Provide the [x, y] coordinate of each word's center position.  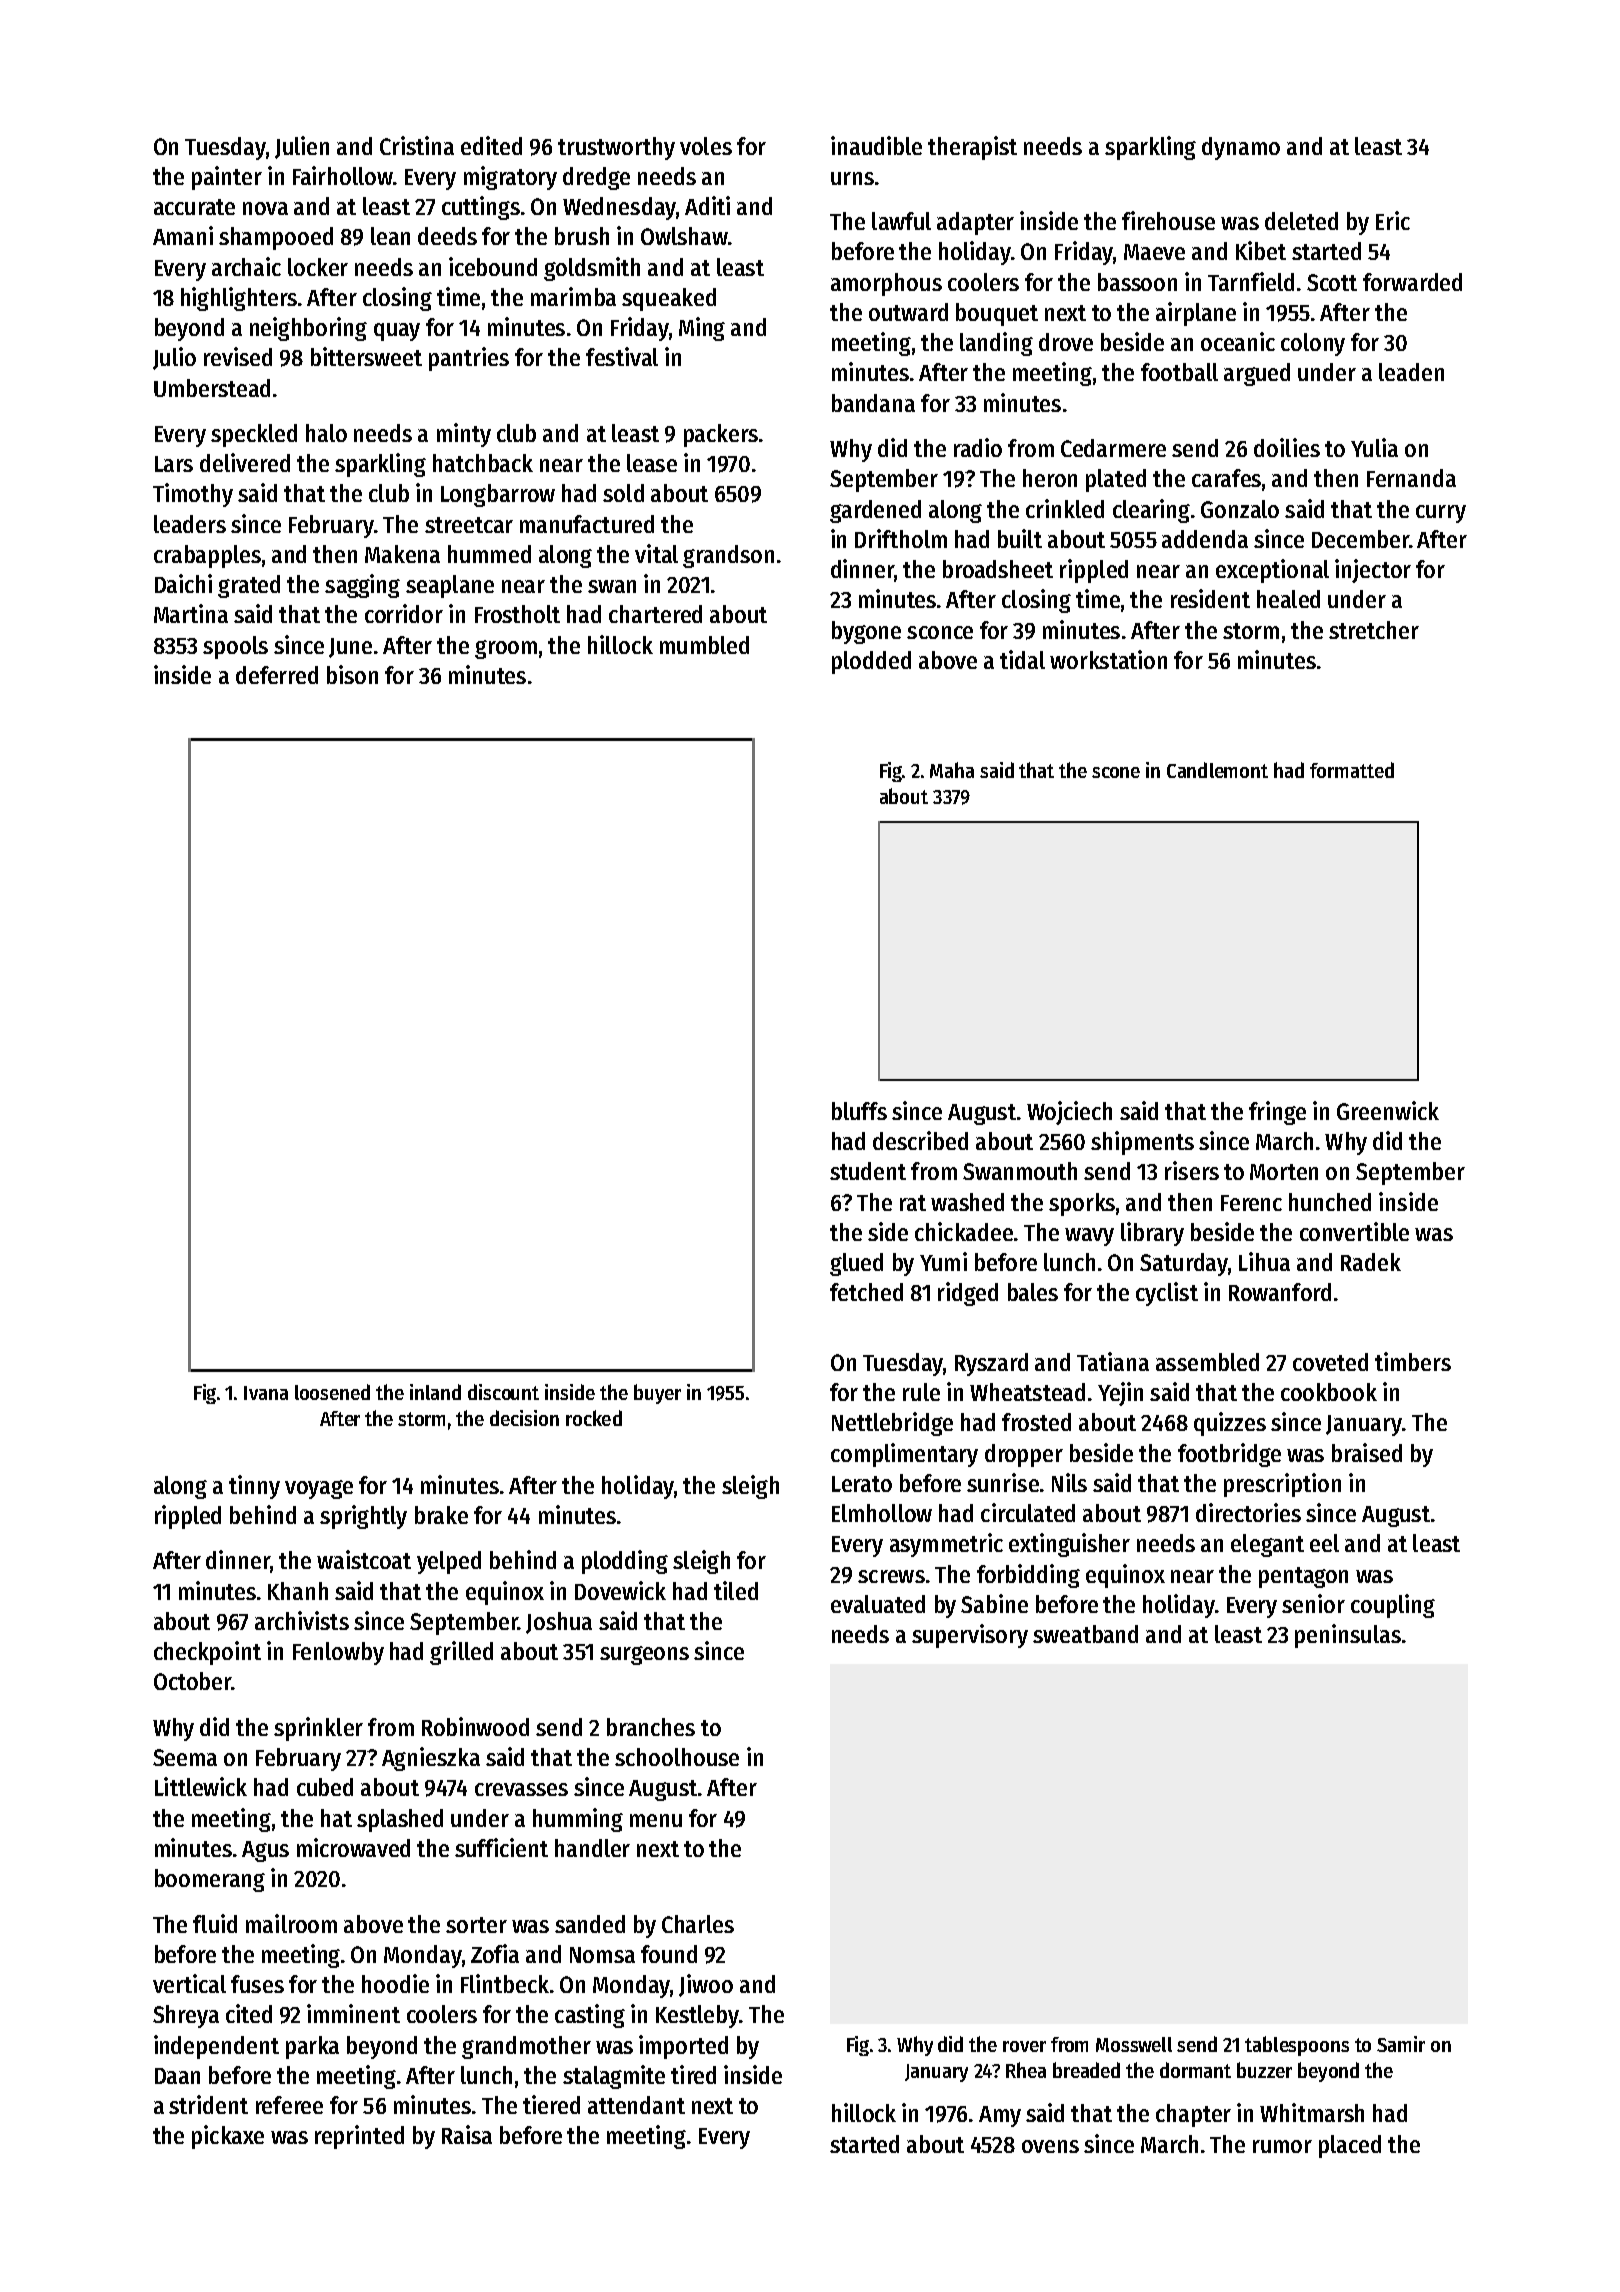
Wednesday [619, 208]
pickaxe [228, 2137]
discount [503, 1392]
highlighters [239, 299]
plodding [625, 1562]
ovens [1050, 2146]
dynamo [1241, 148]
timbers [1413, 1361]
